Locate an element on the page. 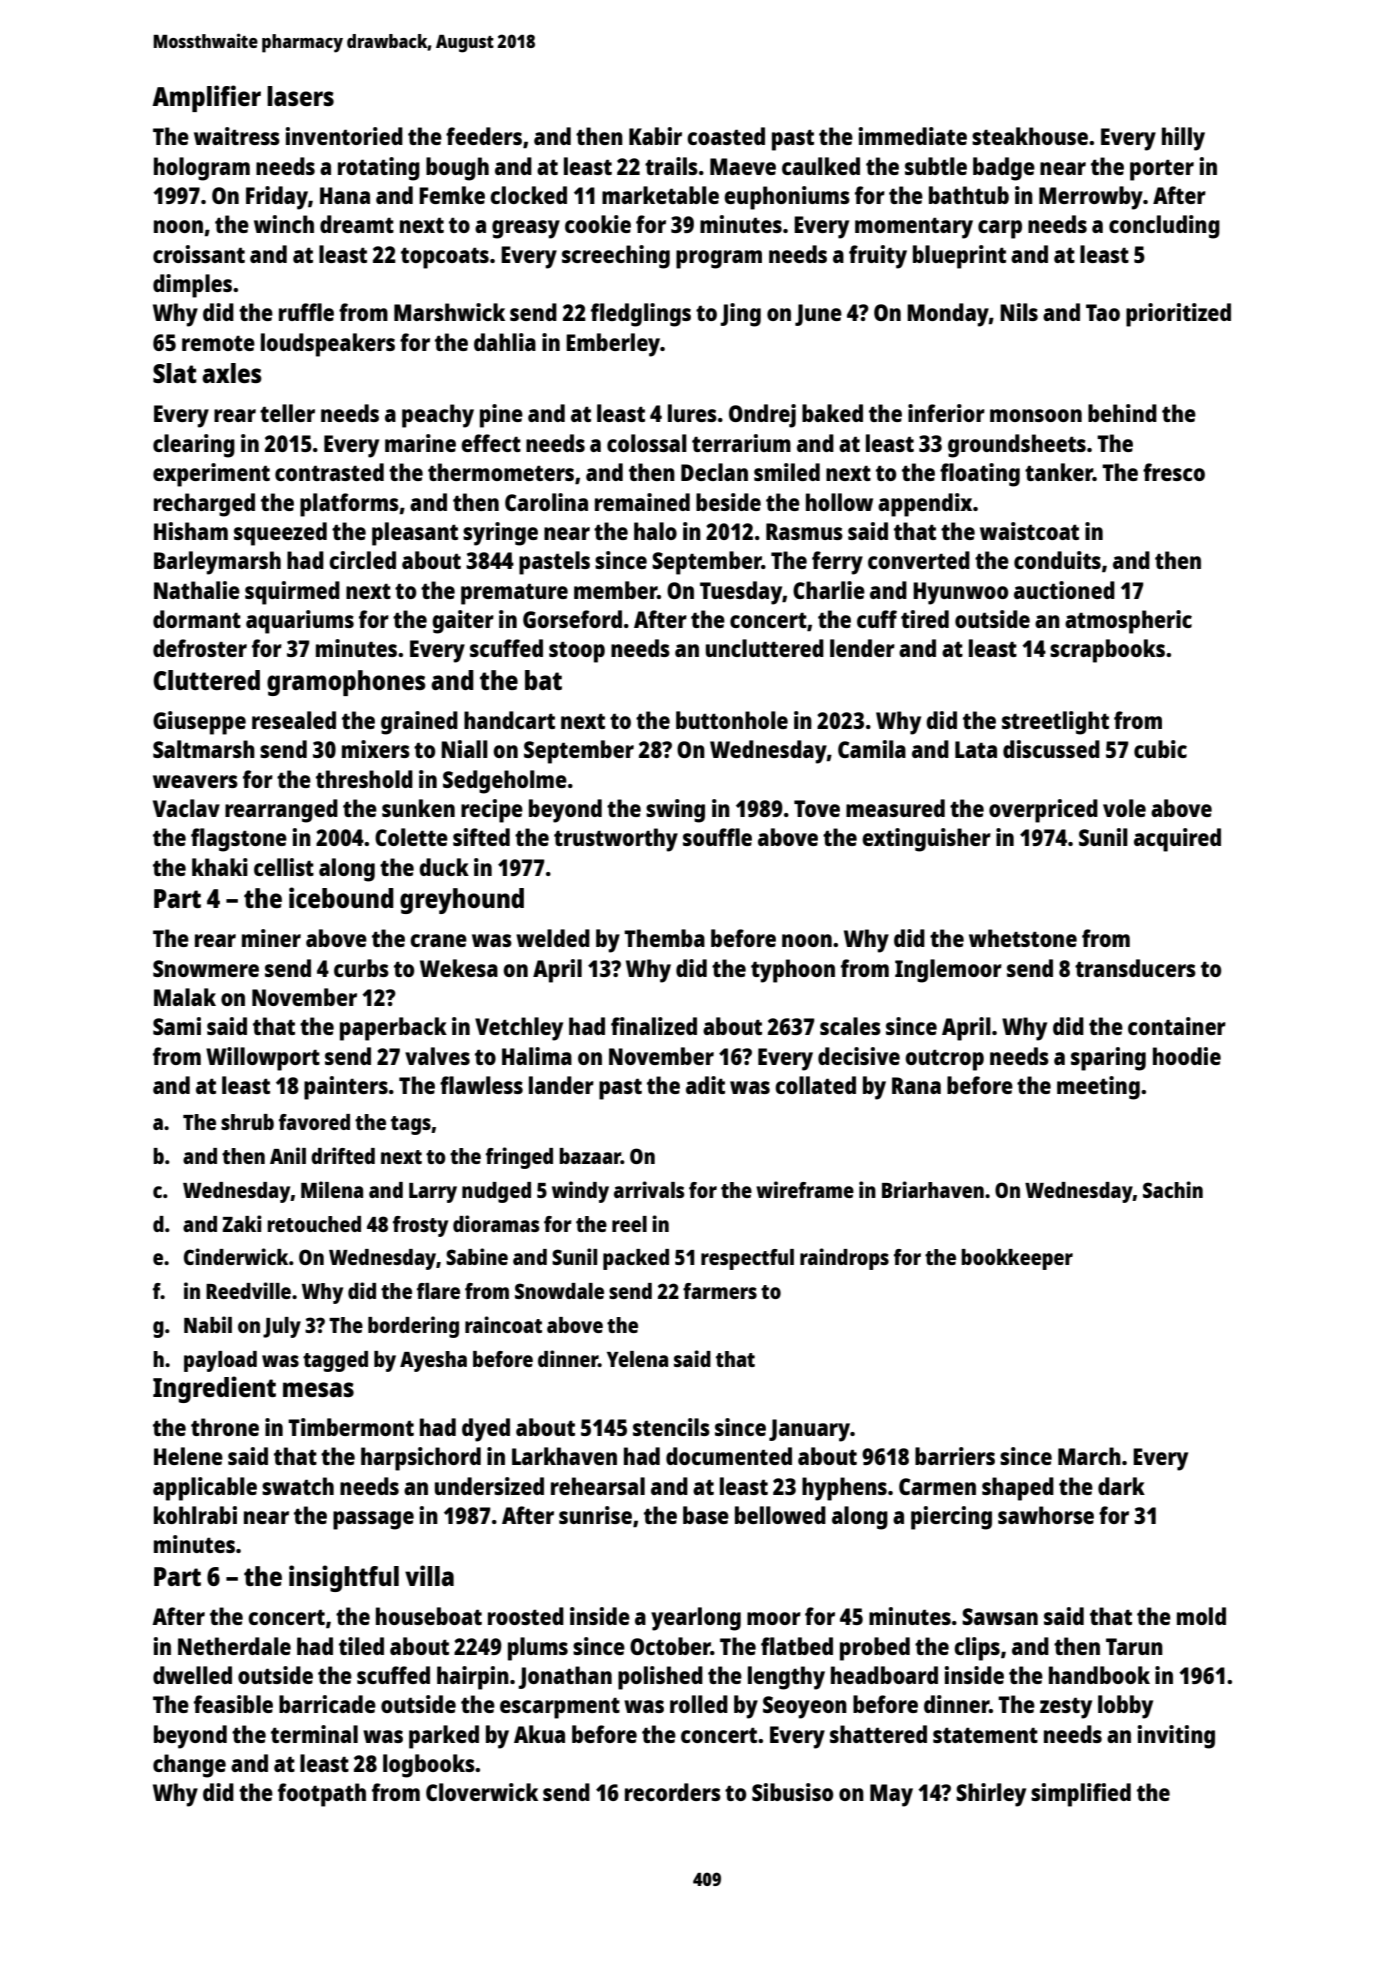 Image resolution: width=1386 pixels, height=1969 pixels. container is located at coordinates (1177, 1026).
